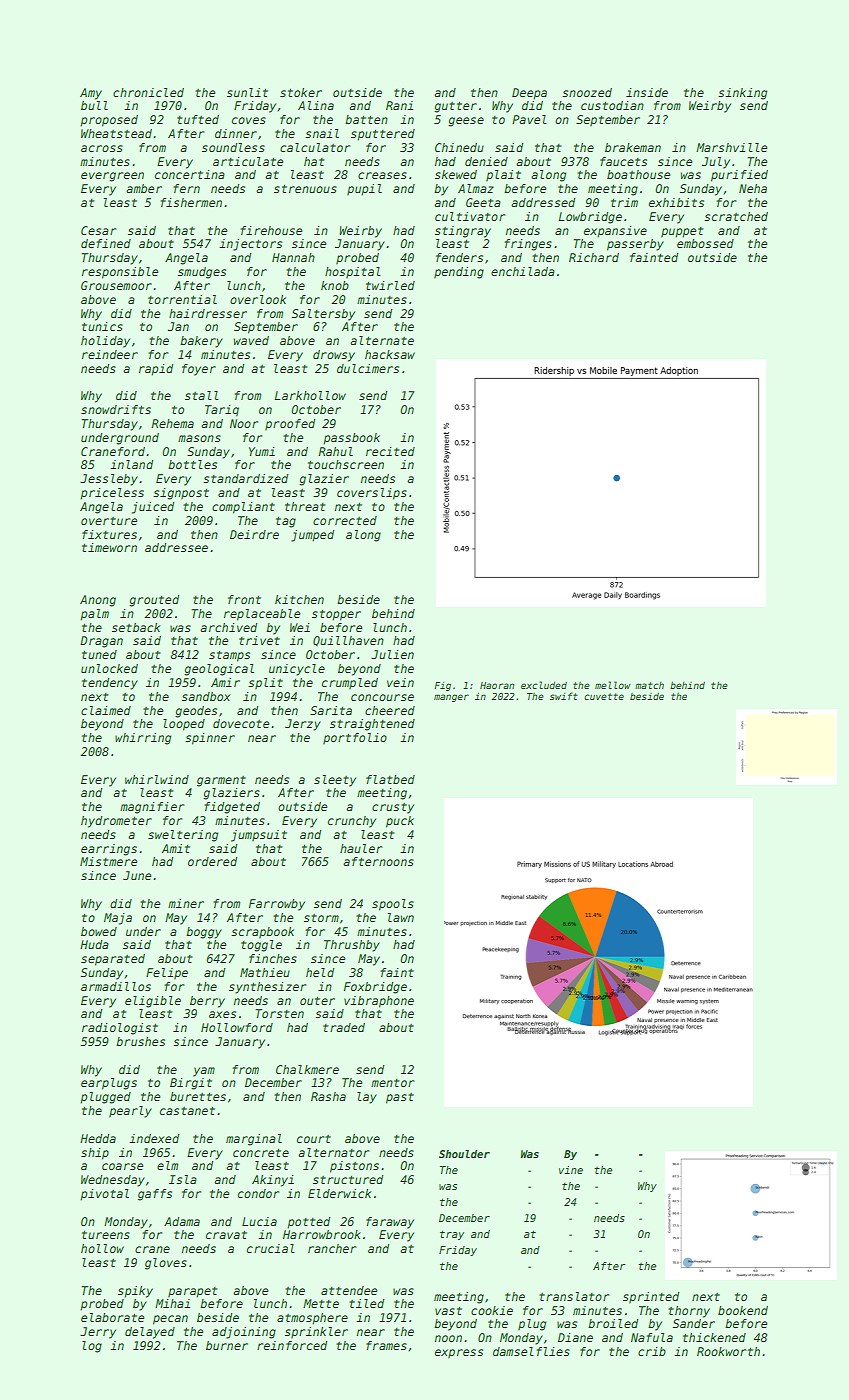 Image resolution: width=849 pixels, height=1400 pixels. I want to click on embossed, so click(705, 243).
